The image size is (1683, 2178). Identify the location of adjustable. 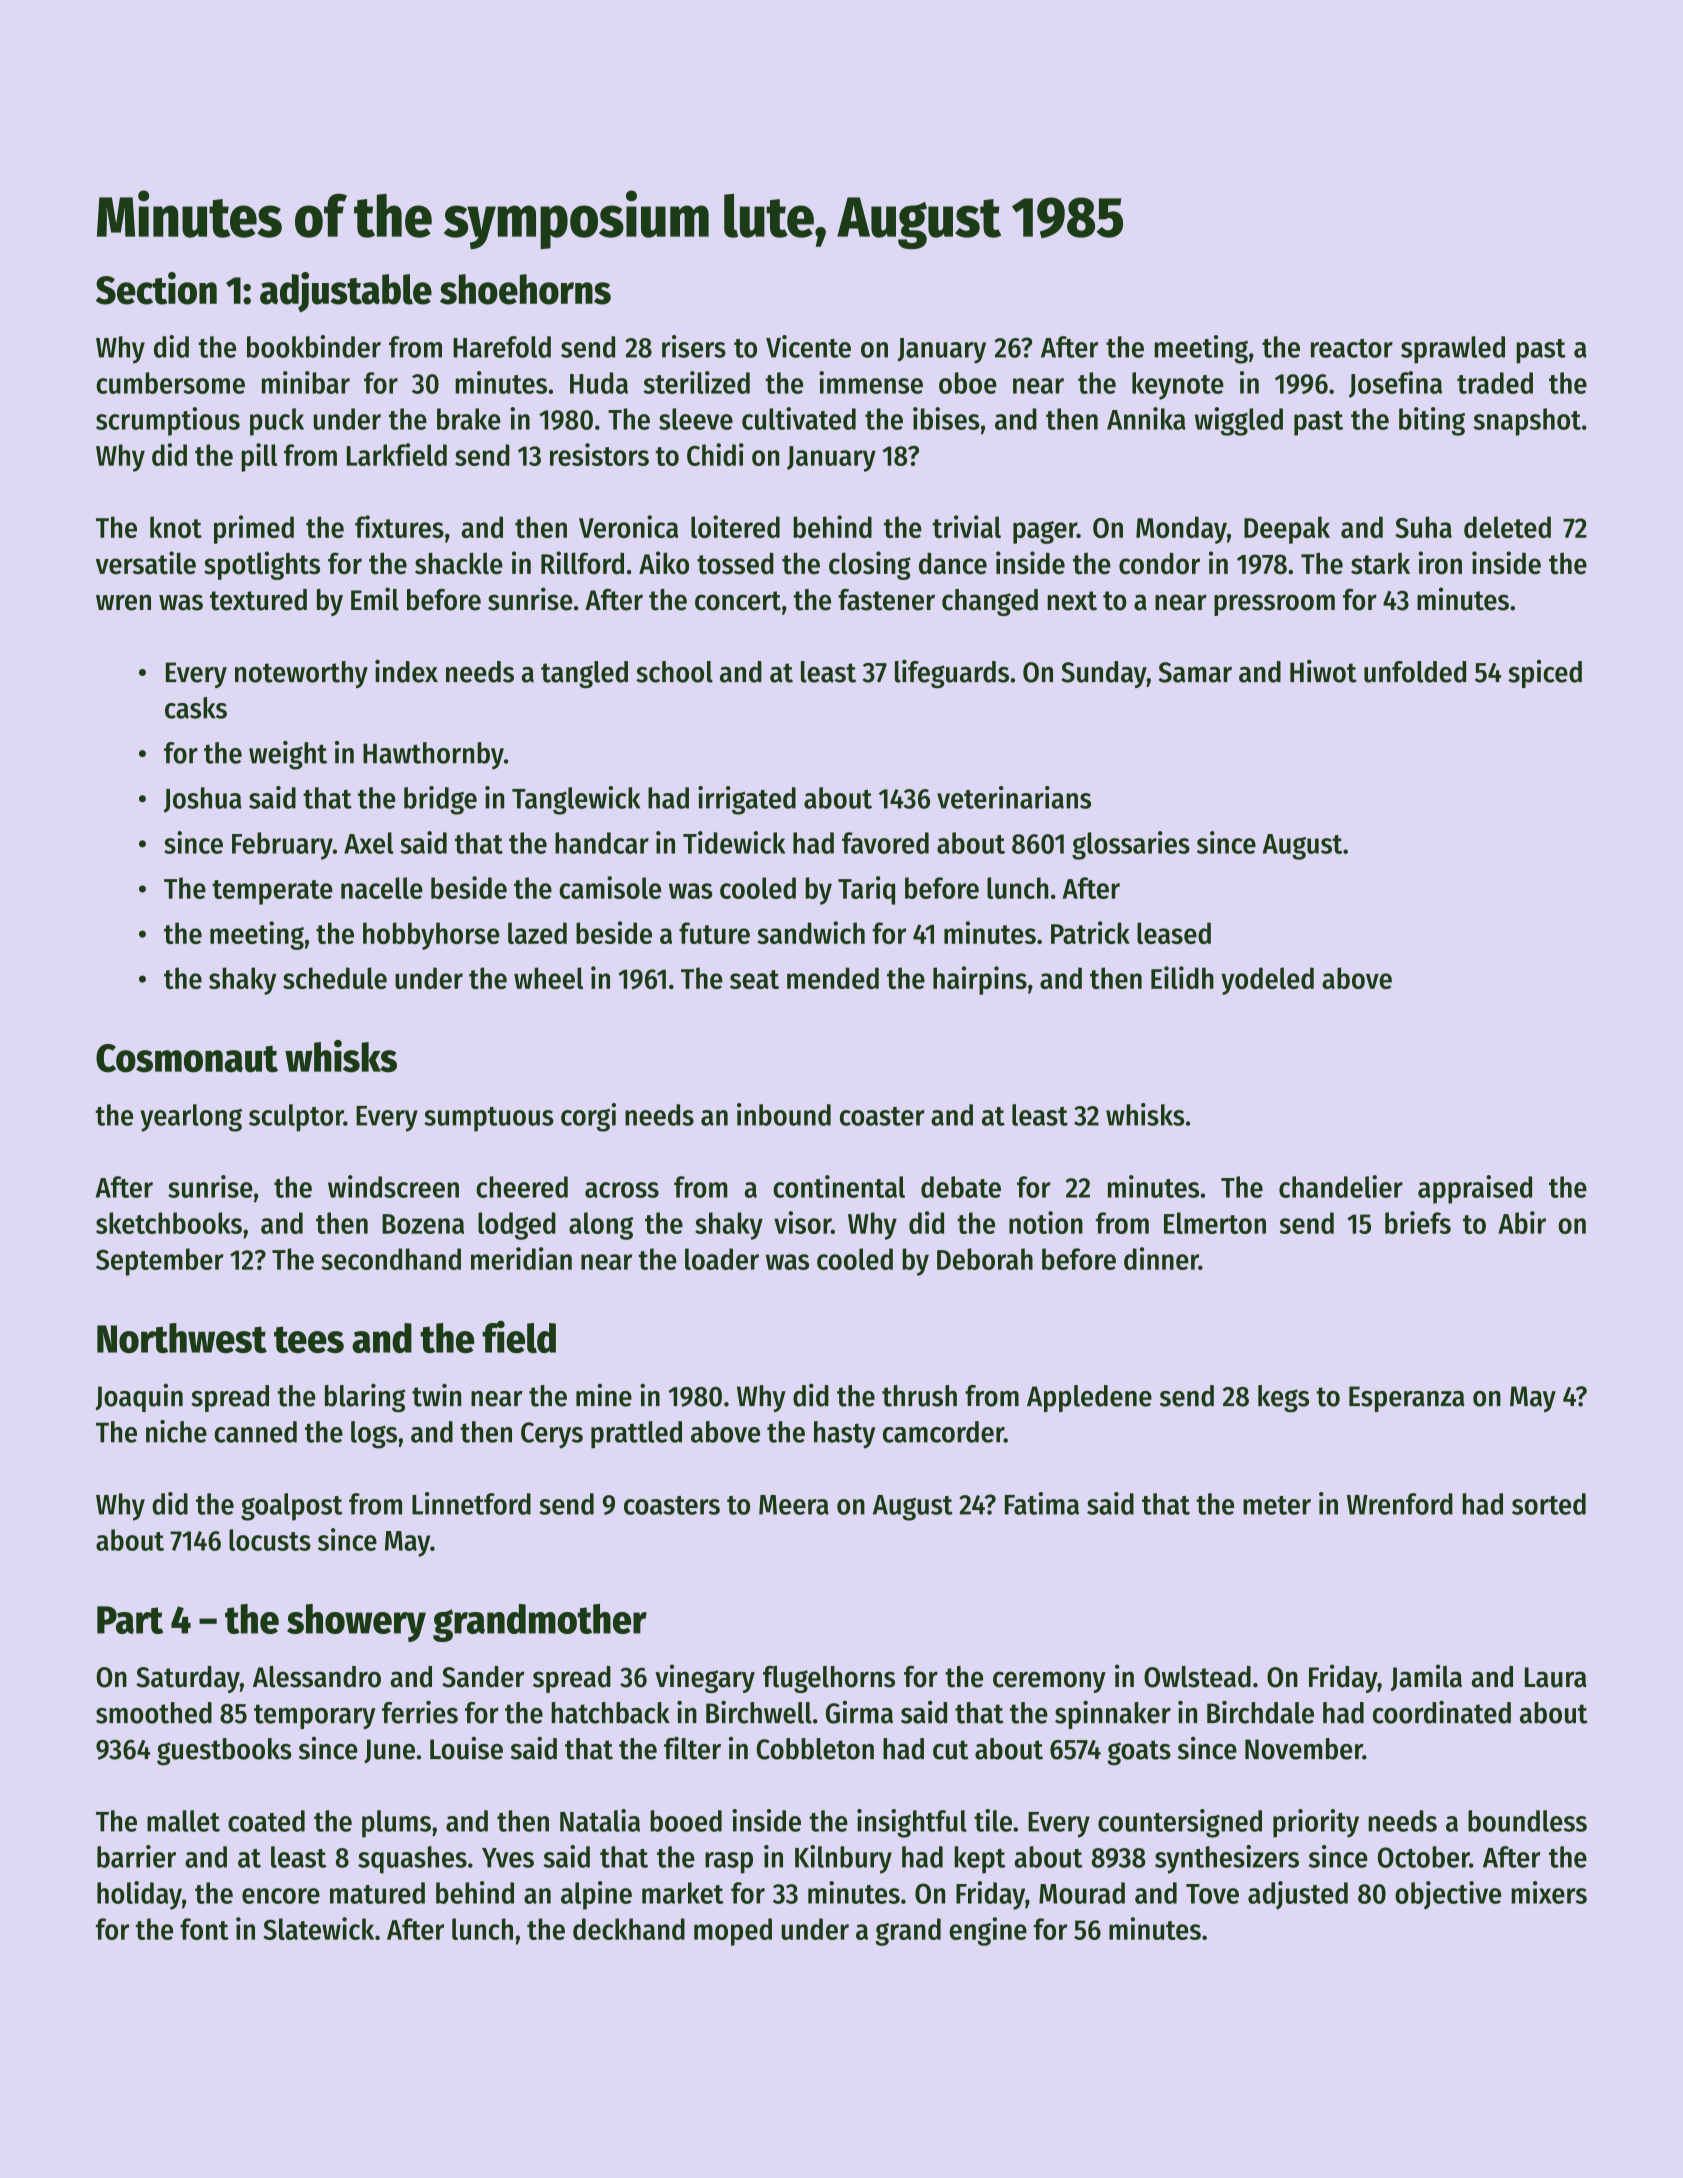
(346, 292).
